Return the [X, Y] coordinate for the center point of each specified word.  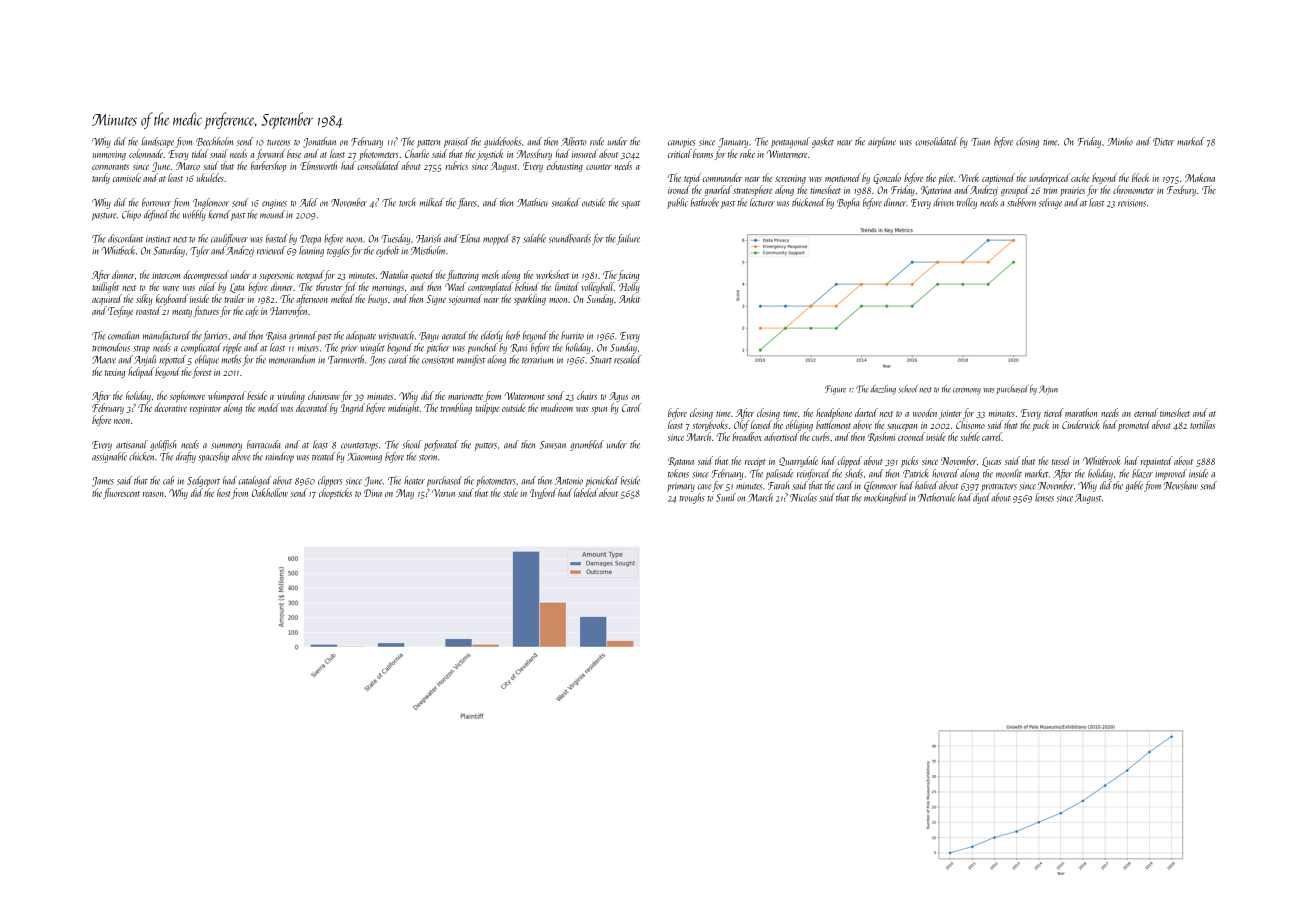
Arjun [1048, 390]
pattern [428, 144]
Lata [237, 288]
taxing [115, 373]
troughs [692, 498]
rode [597, 141]
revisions [1132, 203]
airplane [882, 142]
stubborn [1021, 202]
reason [153, 494]
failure [628, 239]
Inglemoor [211, 203]
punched [482, 348]
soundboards [570, 238]
